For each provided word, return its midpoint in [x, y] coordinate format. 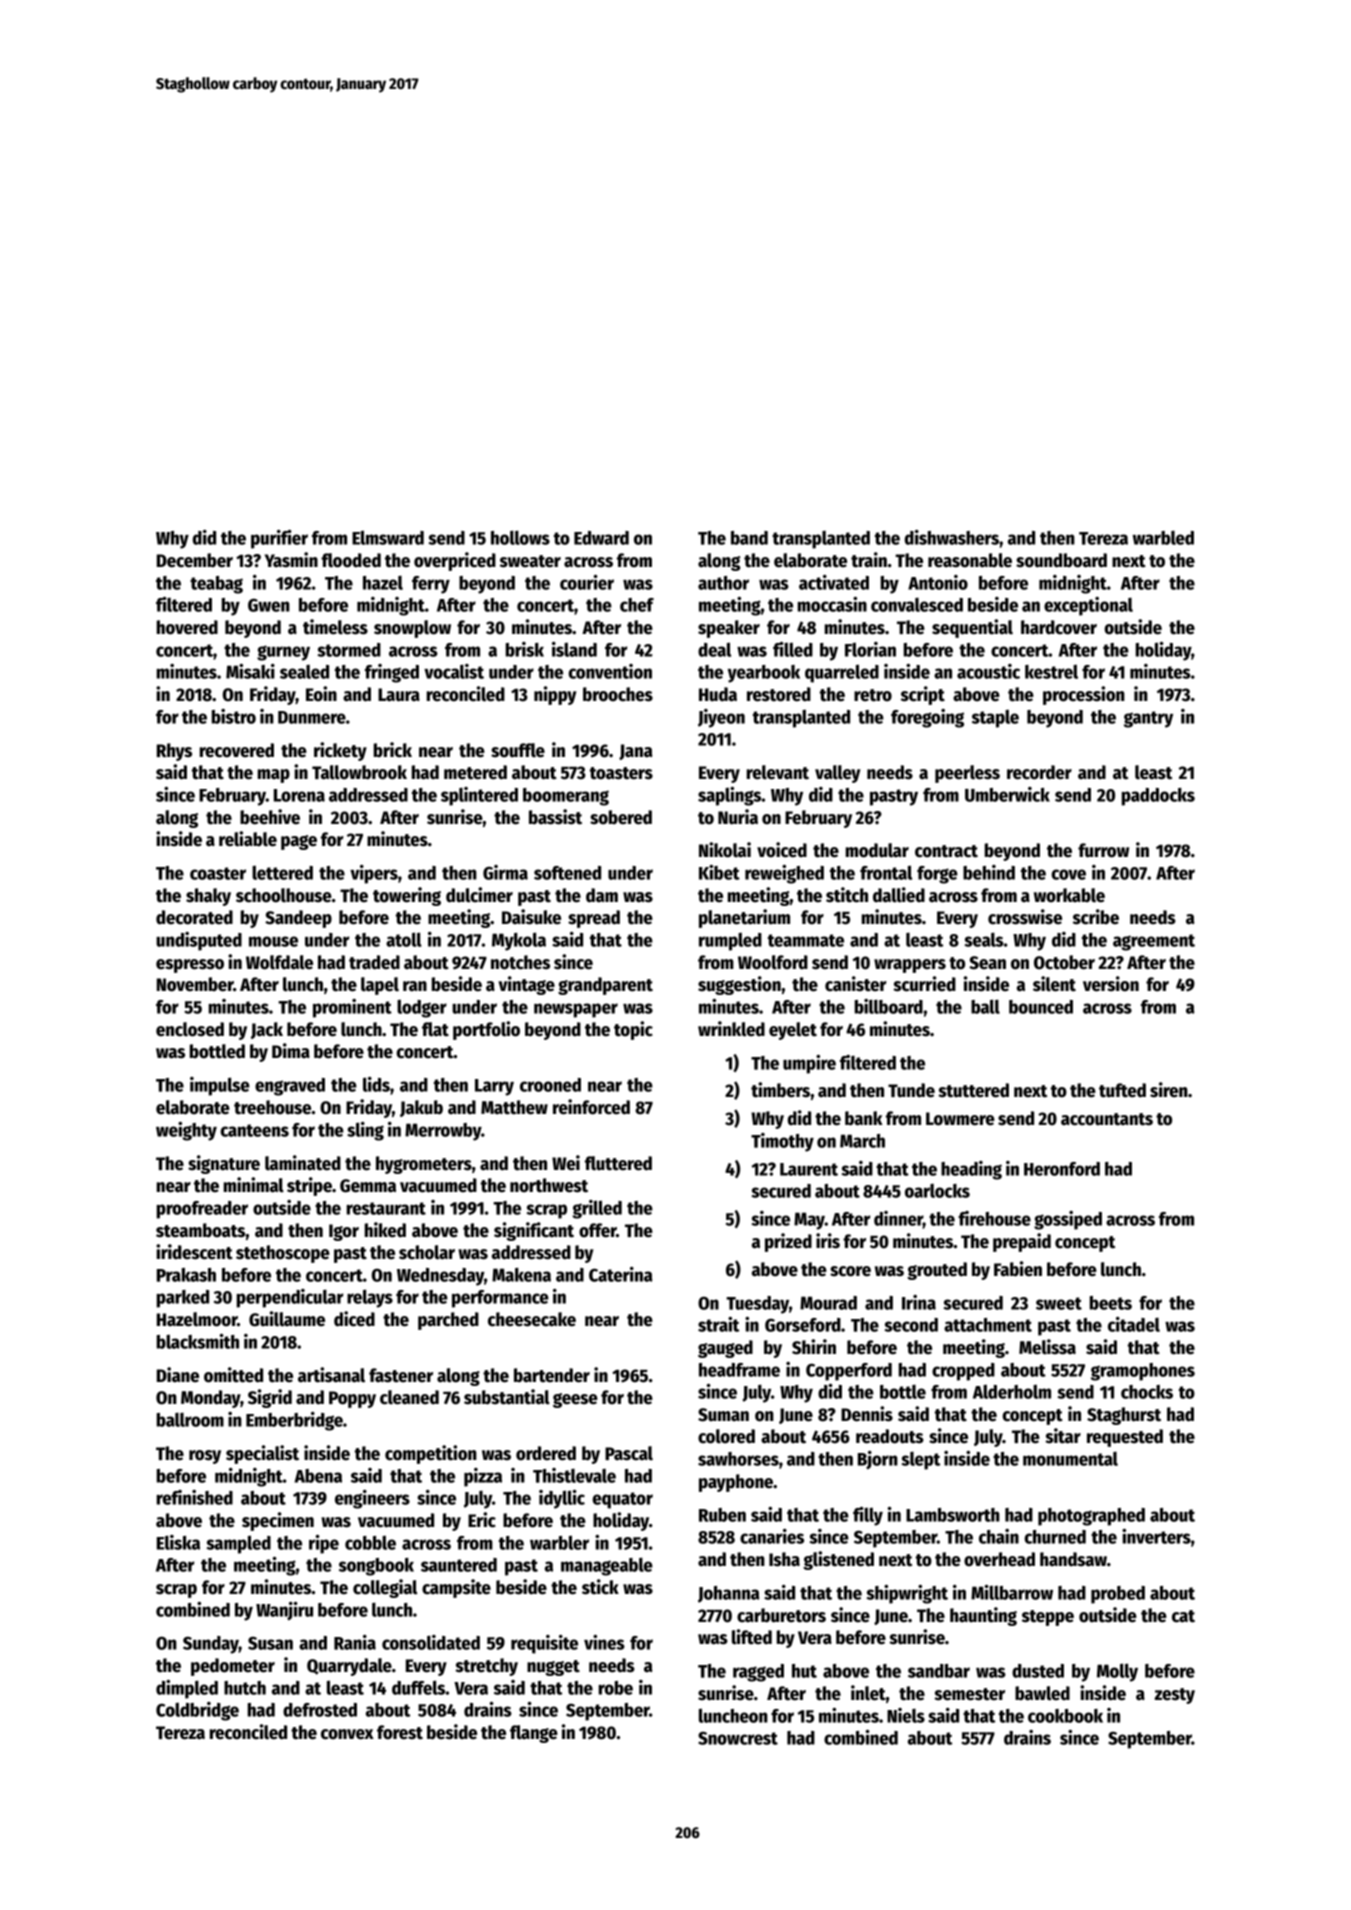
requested [1125, 1438]
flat [435, 1029]
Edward [601, 538]
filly [868, 1516]
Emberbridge [294, 1421]
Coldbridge [197, 1711]
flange [534, 1734]
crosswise [1025, 917]
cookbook [1065, 1716]
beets [1111, 1303]
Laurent [809, 1169]
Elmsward [388, 537]
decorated [194, 917]
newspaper [576, 1010]
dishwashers [952, 537]
